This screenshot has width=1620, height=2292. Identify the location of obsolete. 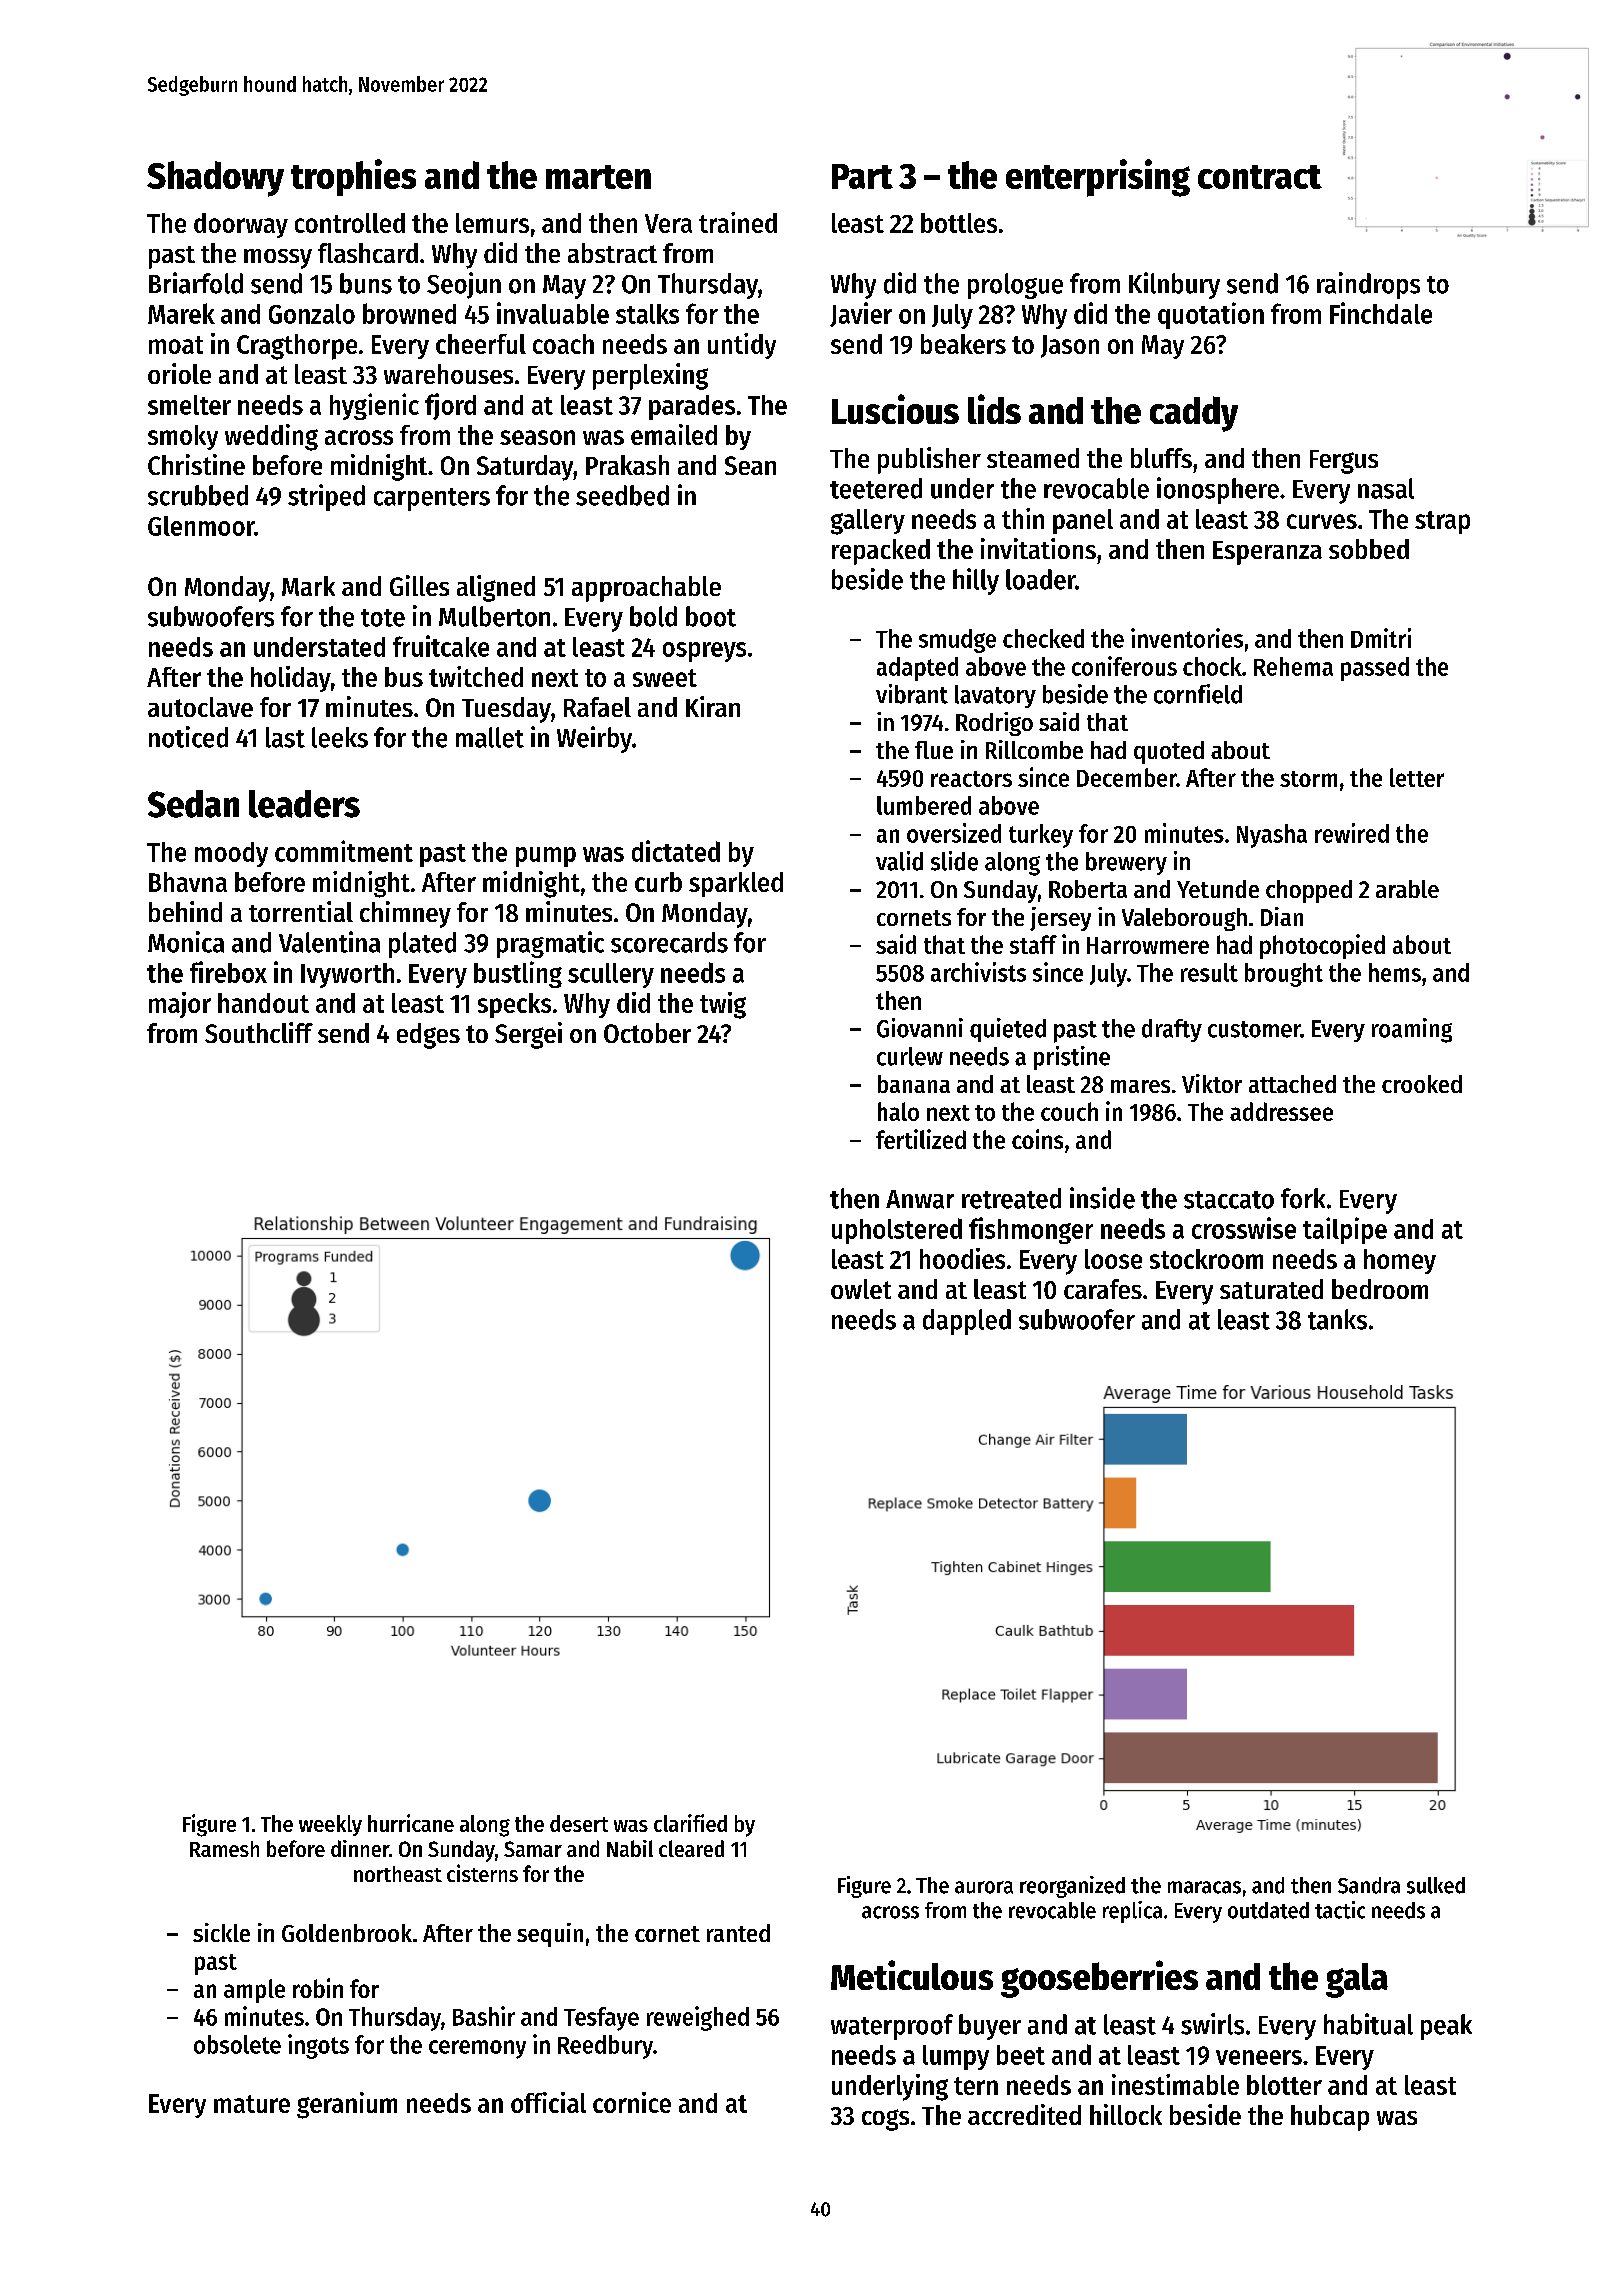
(237, 2044).
